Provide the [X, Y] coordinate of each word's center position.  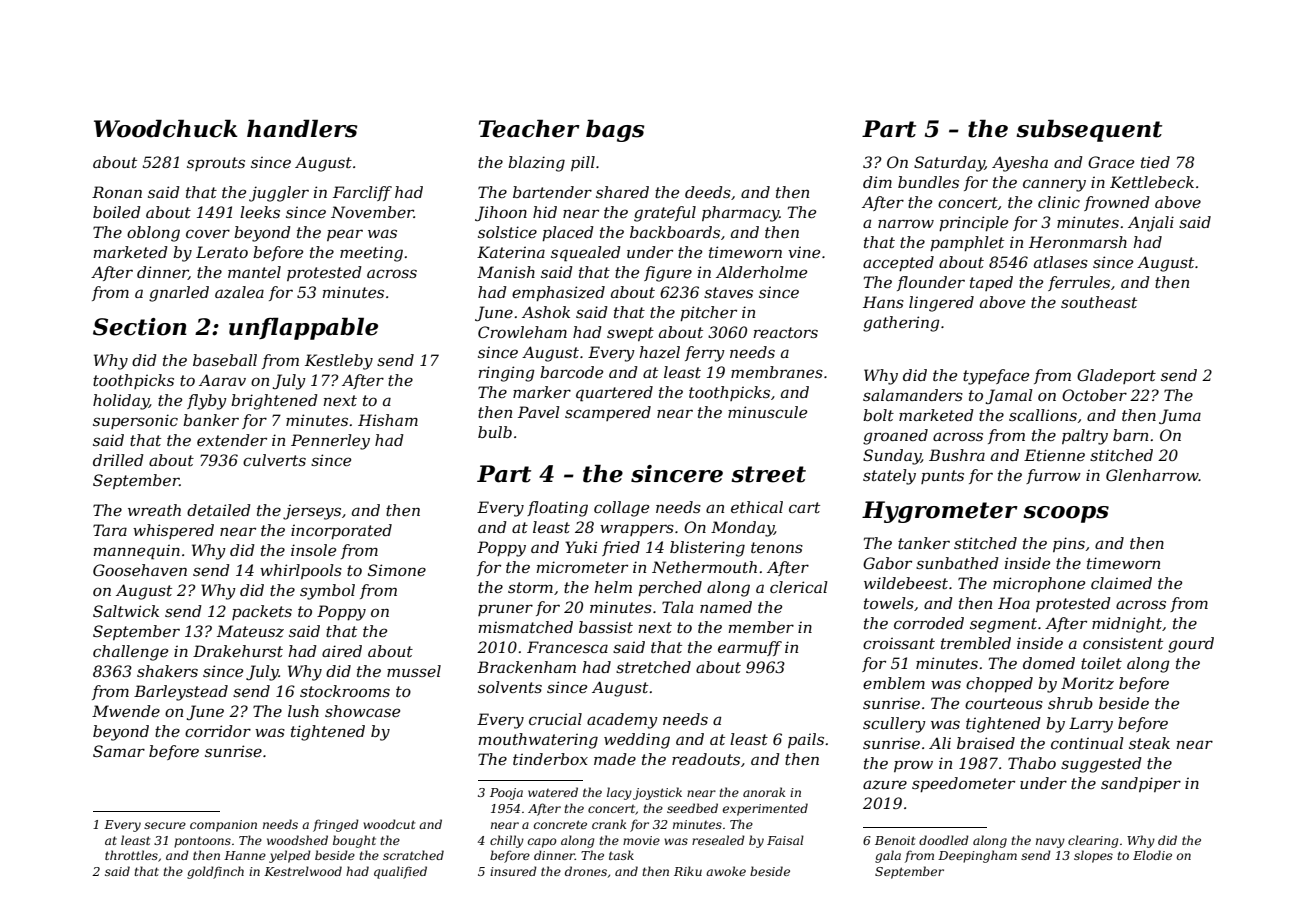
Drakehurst [238, 651]
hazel [659, 352]
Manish [506, 272]
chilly [507, 841]
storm [530, 587]
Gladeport [1116, 376]
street [768, 474]
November [372, 212]
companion [223, 826]
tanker [924, 543]
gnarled [179, 294]
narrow [906, 223]
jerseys [312, 512]
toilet [1101, 663]
